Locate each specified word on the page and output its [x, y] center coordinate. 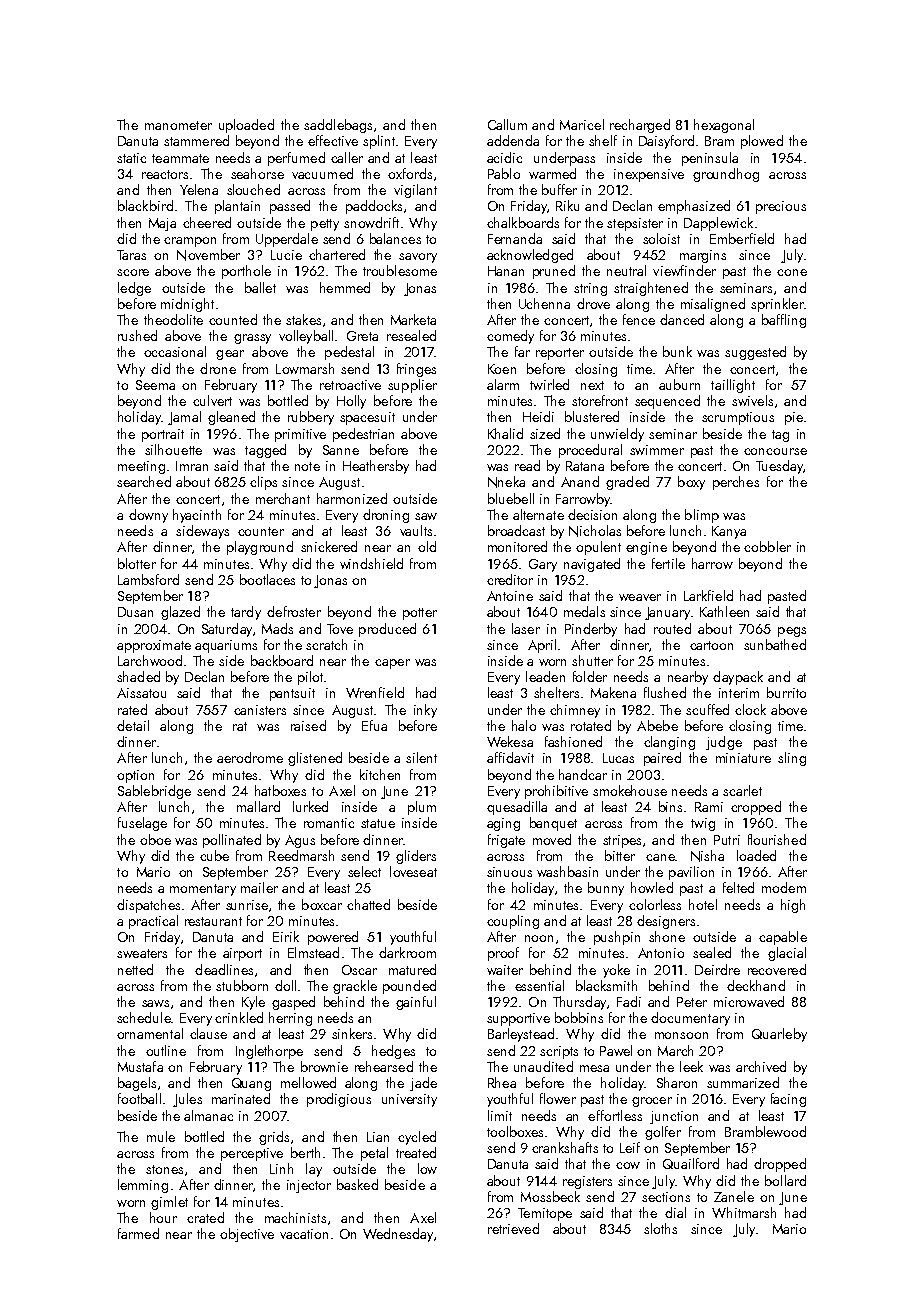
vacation [304, 1234]
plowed [762, 142]
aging [503, 824]
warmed [552, 173]
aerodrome [250, 757]
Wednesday [398, 1235]
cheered [207, 222]
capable [783, 938]
